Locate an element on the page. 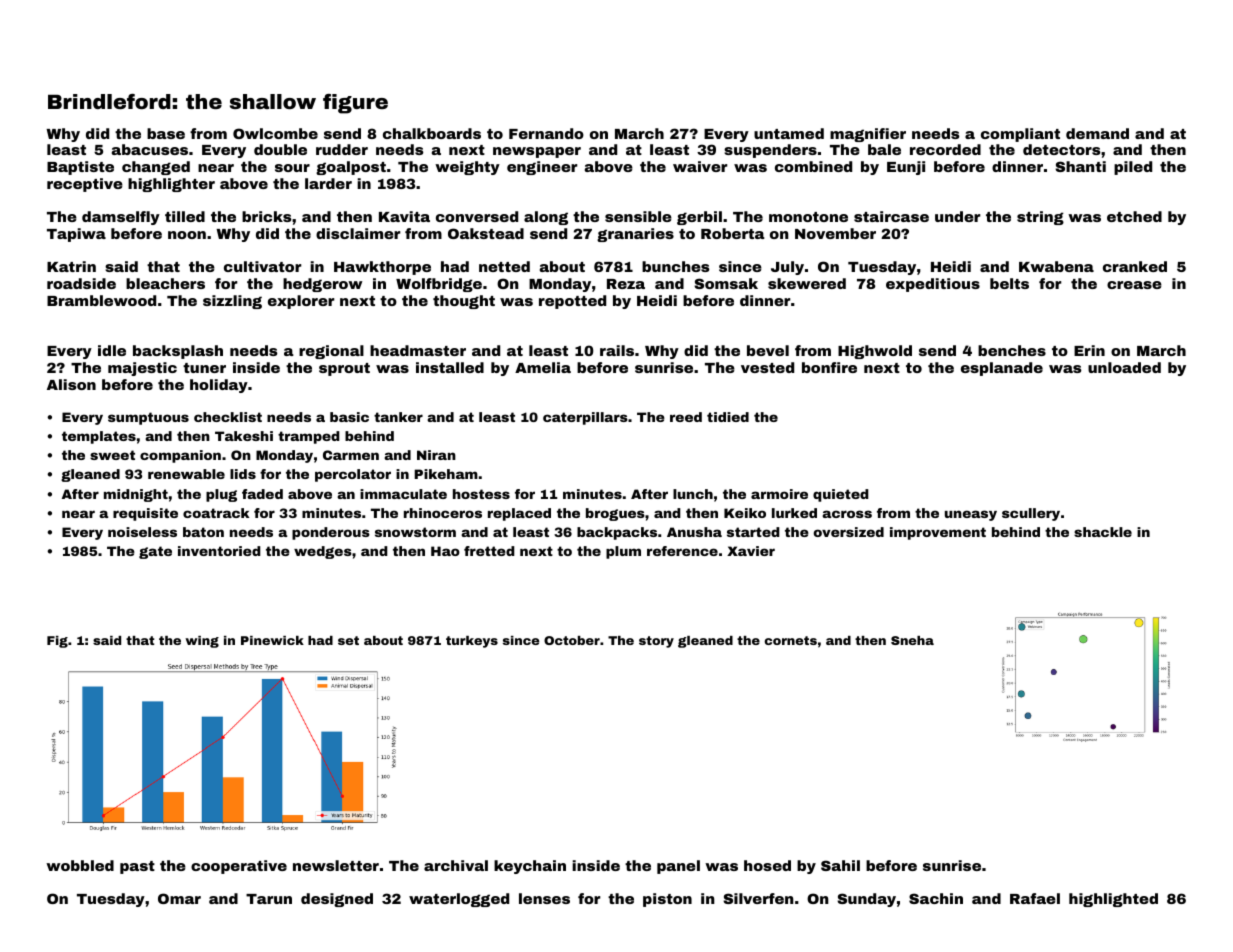 This page has height=952, width=1233. magnifier is located at coordinates (868, 135).
